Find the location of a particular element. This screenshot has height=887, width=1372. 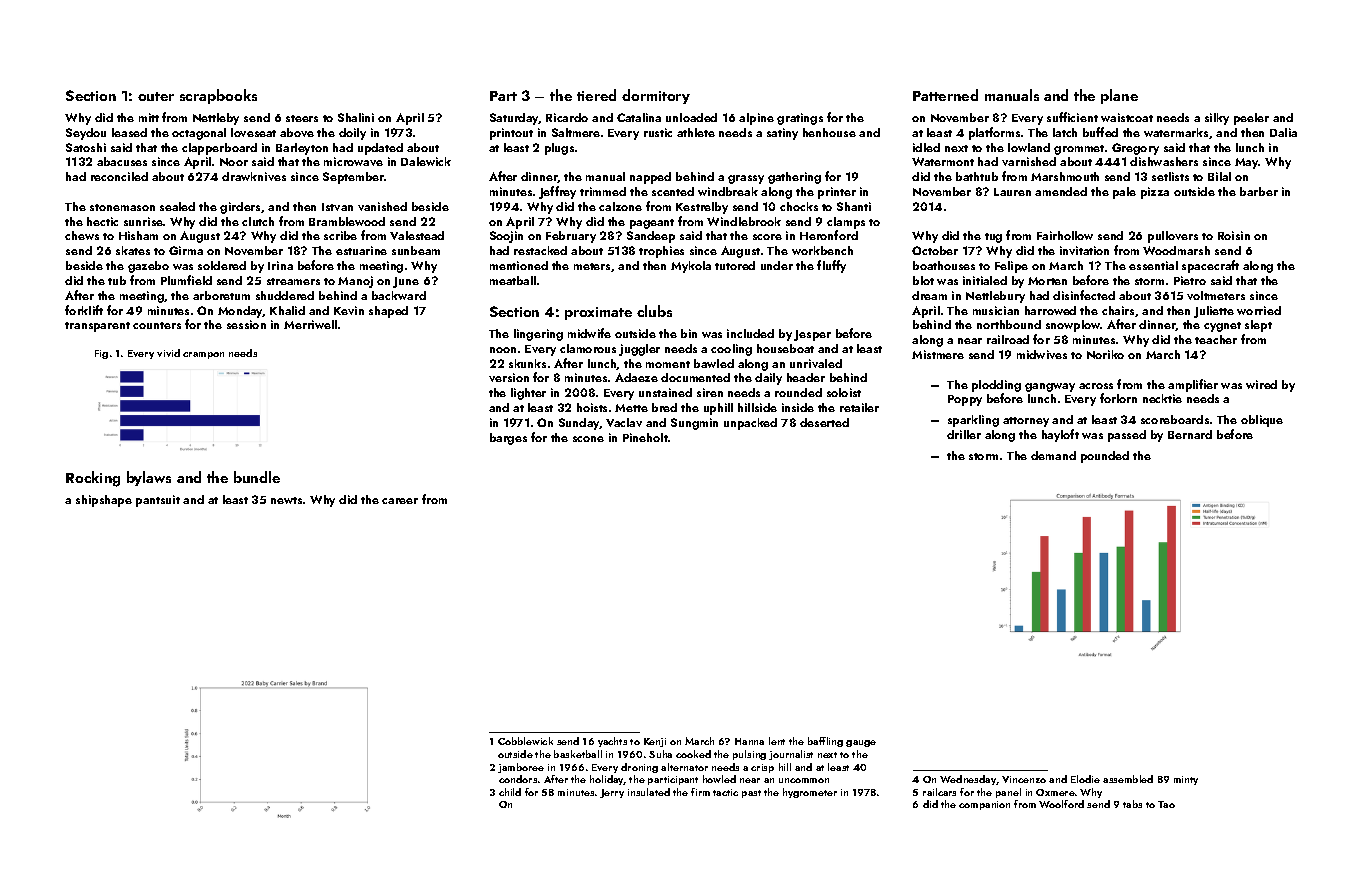

vivid is located at coordinates (168, 353).
